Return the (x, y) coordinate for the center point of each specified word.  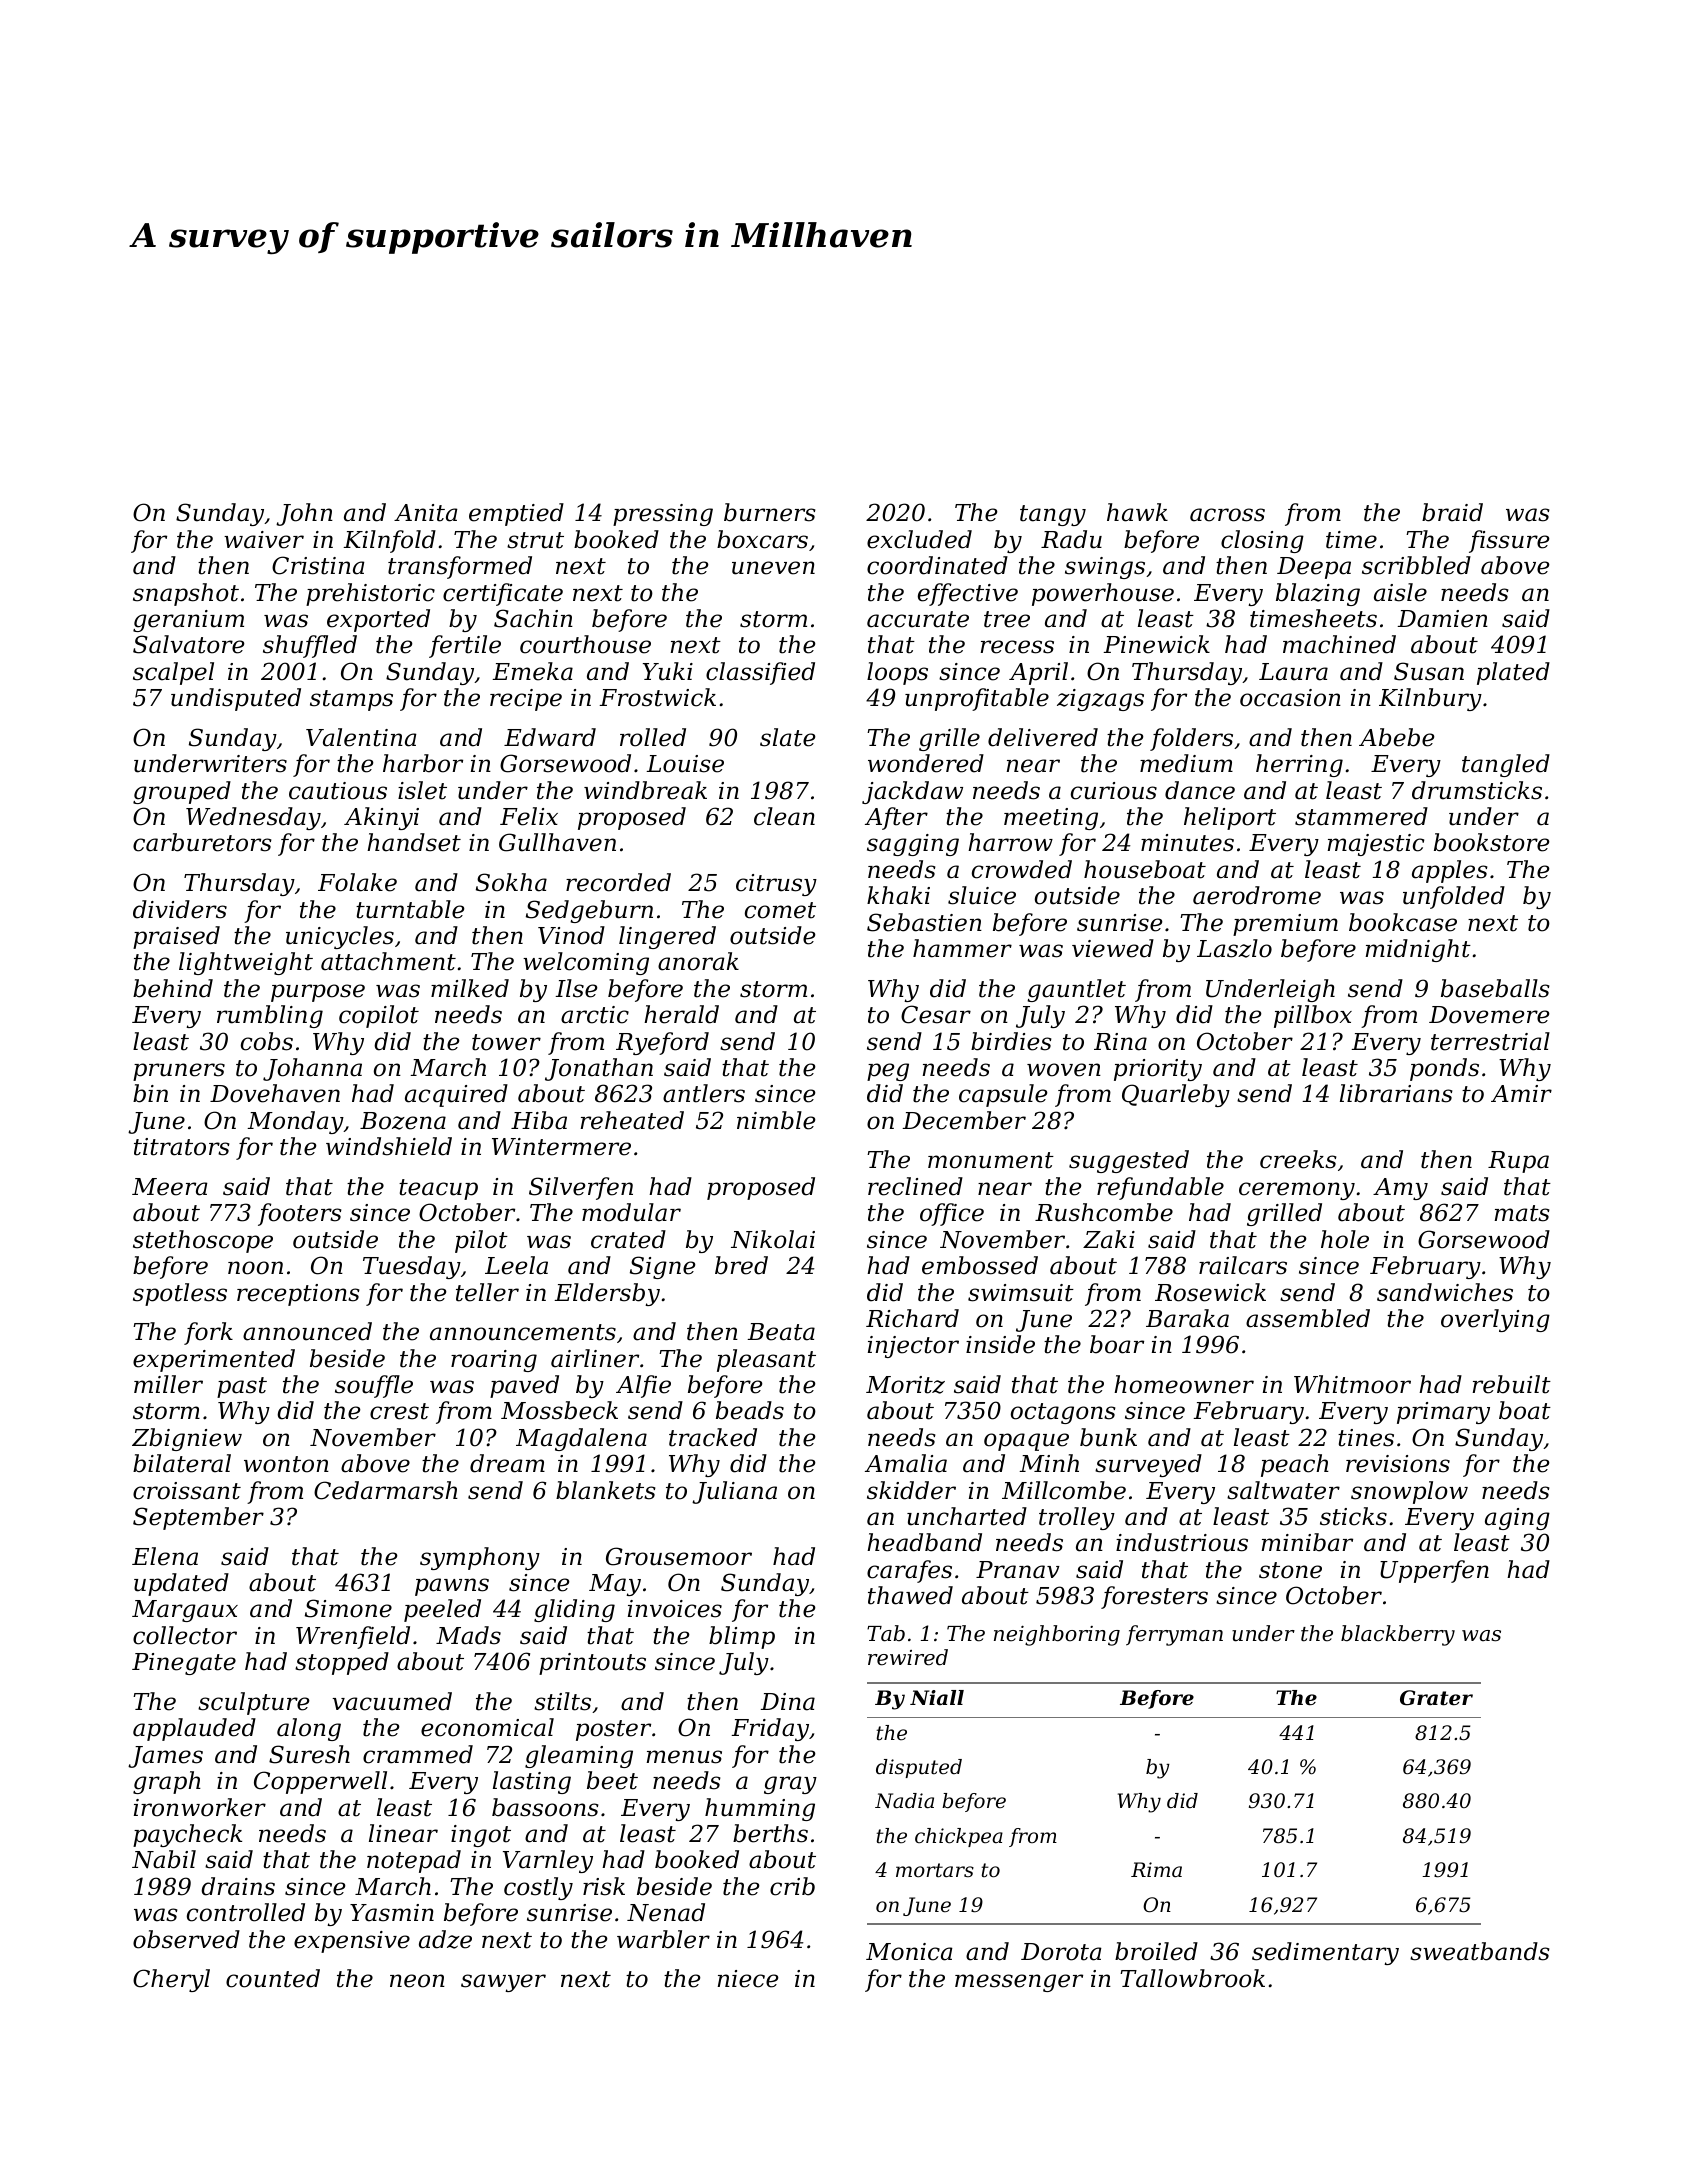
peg (888, 1072)
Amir (1521, 1093)
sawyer (503, 1983)
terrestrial (1490, 1041)
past (242, 1387)
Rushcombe (1104, 1212)
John (304, 514)
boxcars (762, 539)
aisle (1400, 592)
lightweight (246, 963)
